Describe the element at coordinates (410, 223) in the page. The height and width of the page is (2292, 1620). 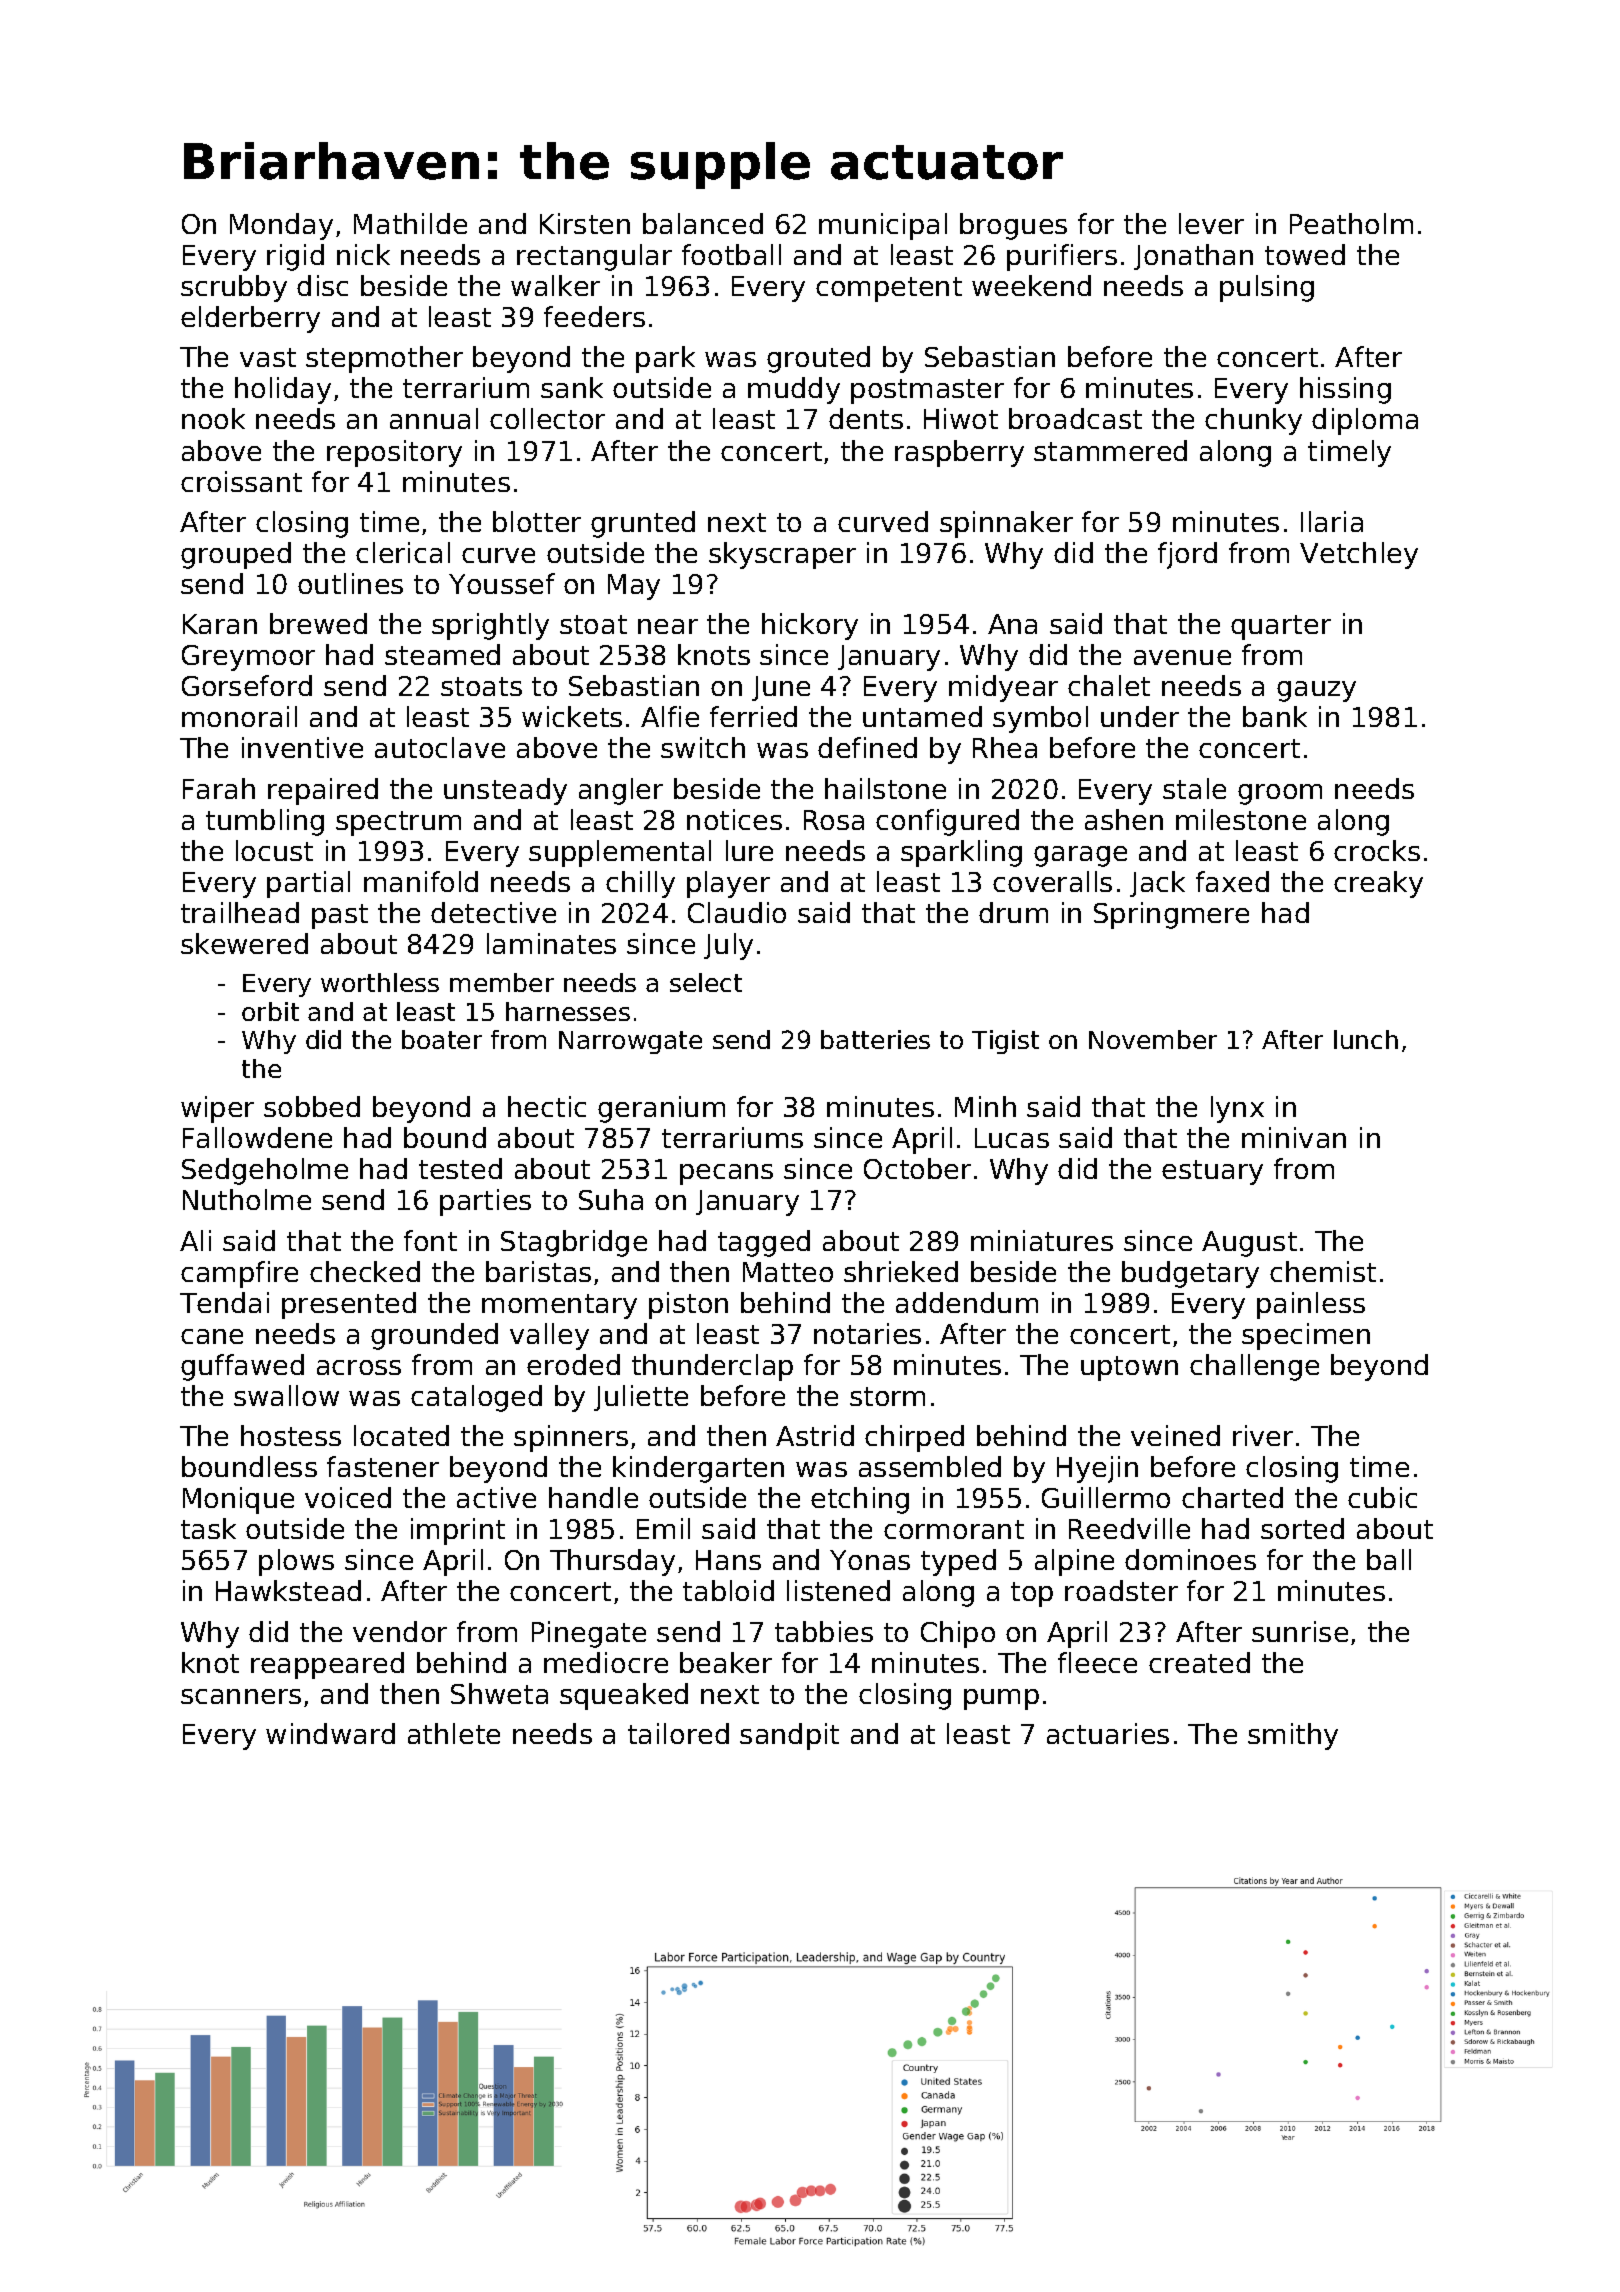
I see `Mathilde` at that location.
